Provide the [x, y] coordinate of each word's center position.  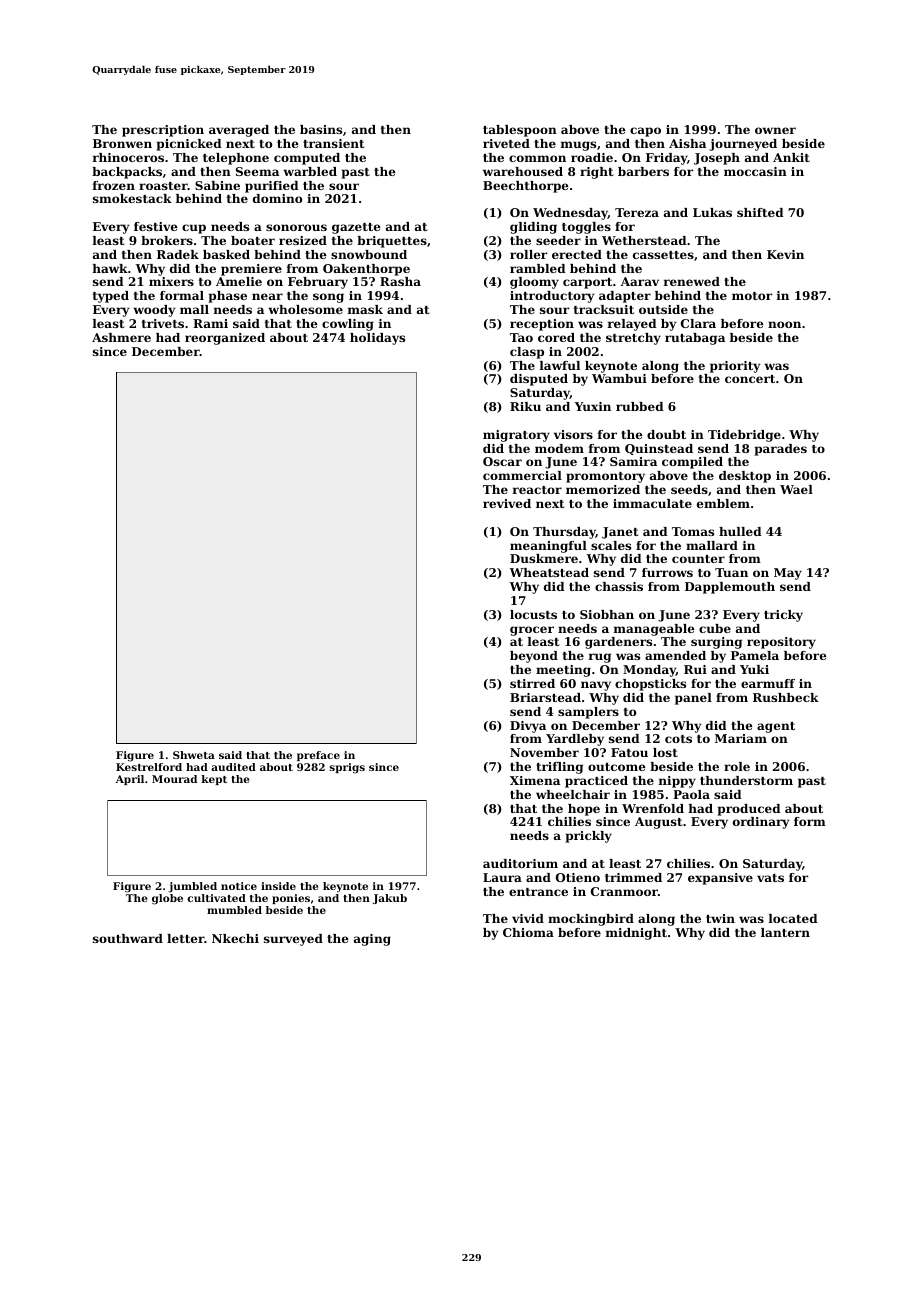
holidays [377, 339]
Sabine [217, 185]
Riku [525, 406]
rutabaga [695, 339]
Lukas [712, 212]
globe [167, 899]
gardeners [618, 643]
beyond [534, 657]
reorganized [225, 339]
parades [781, 450]
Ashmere [121, 337]
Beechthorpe [525, 187]
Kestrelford [149, 767]
